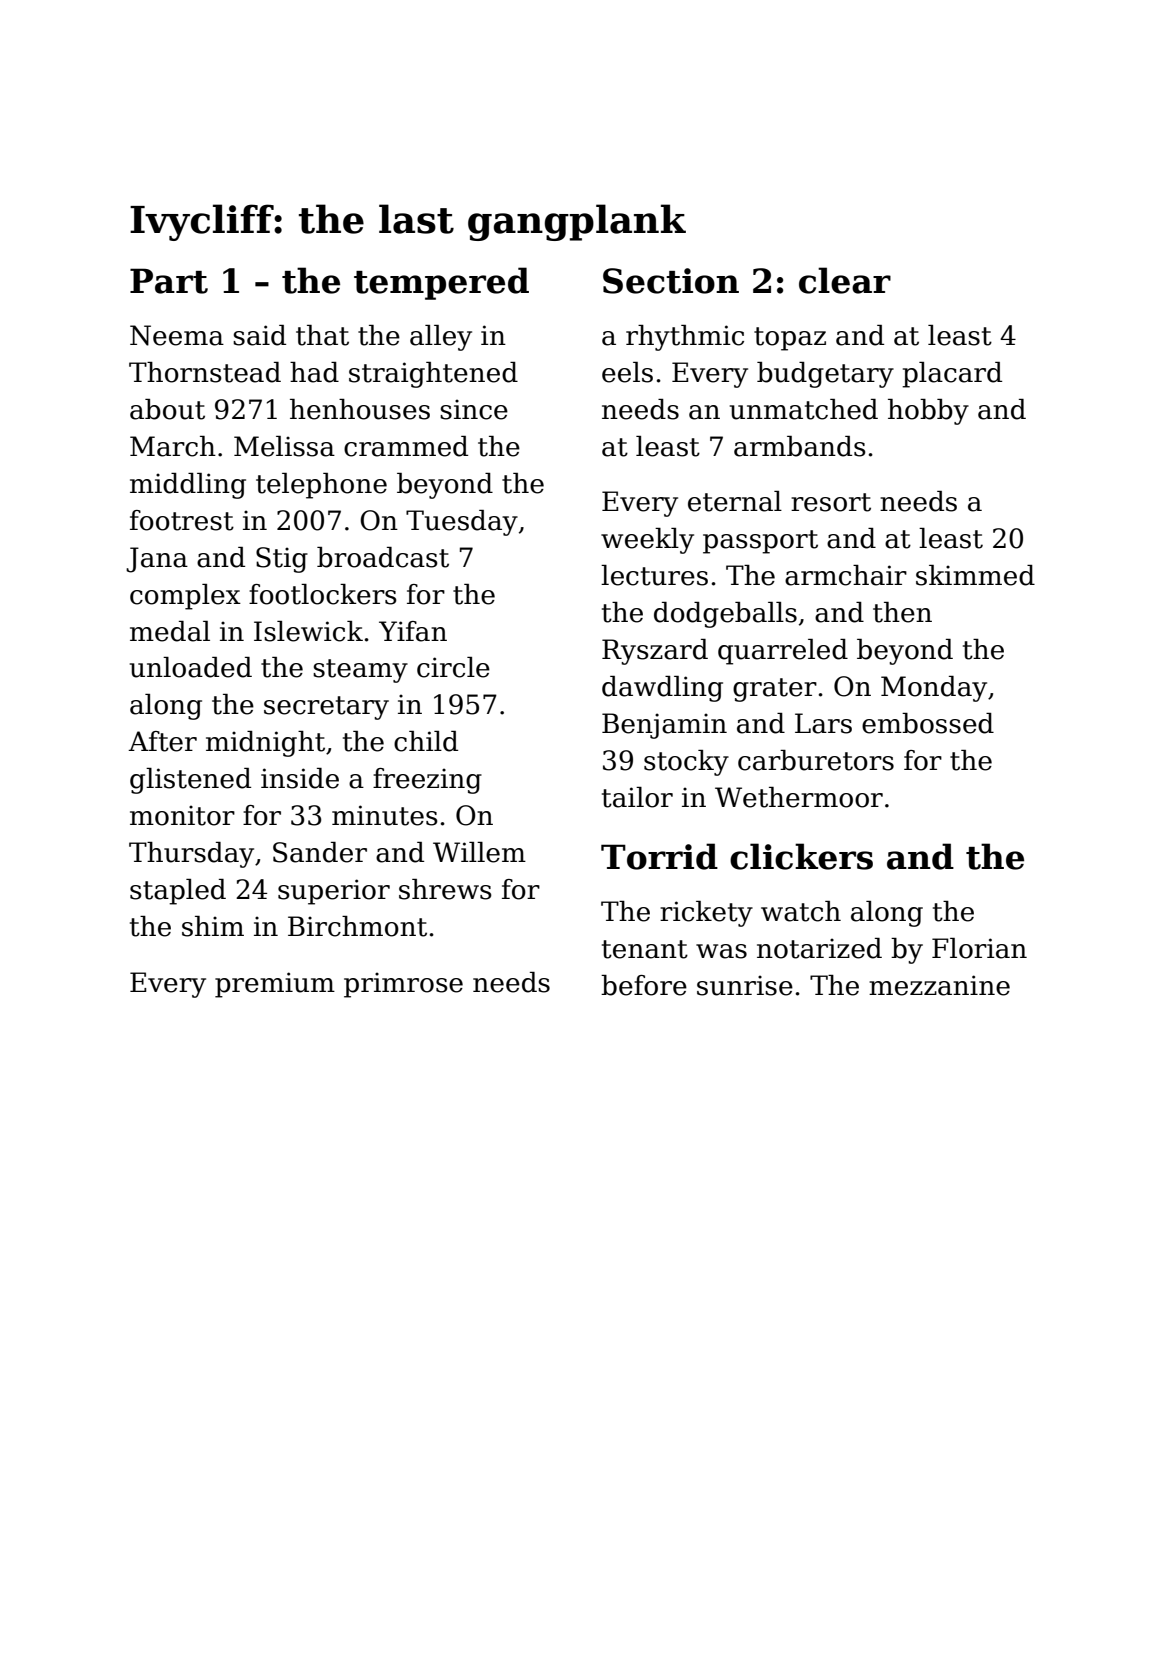 This page has height=1654, width=1165. Describe the element at coordinates (453, 667) in the page. I see `circle` at that location.
